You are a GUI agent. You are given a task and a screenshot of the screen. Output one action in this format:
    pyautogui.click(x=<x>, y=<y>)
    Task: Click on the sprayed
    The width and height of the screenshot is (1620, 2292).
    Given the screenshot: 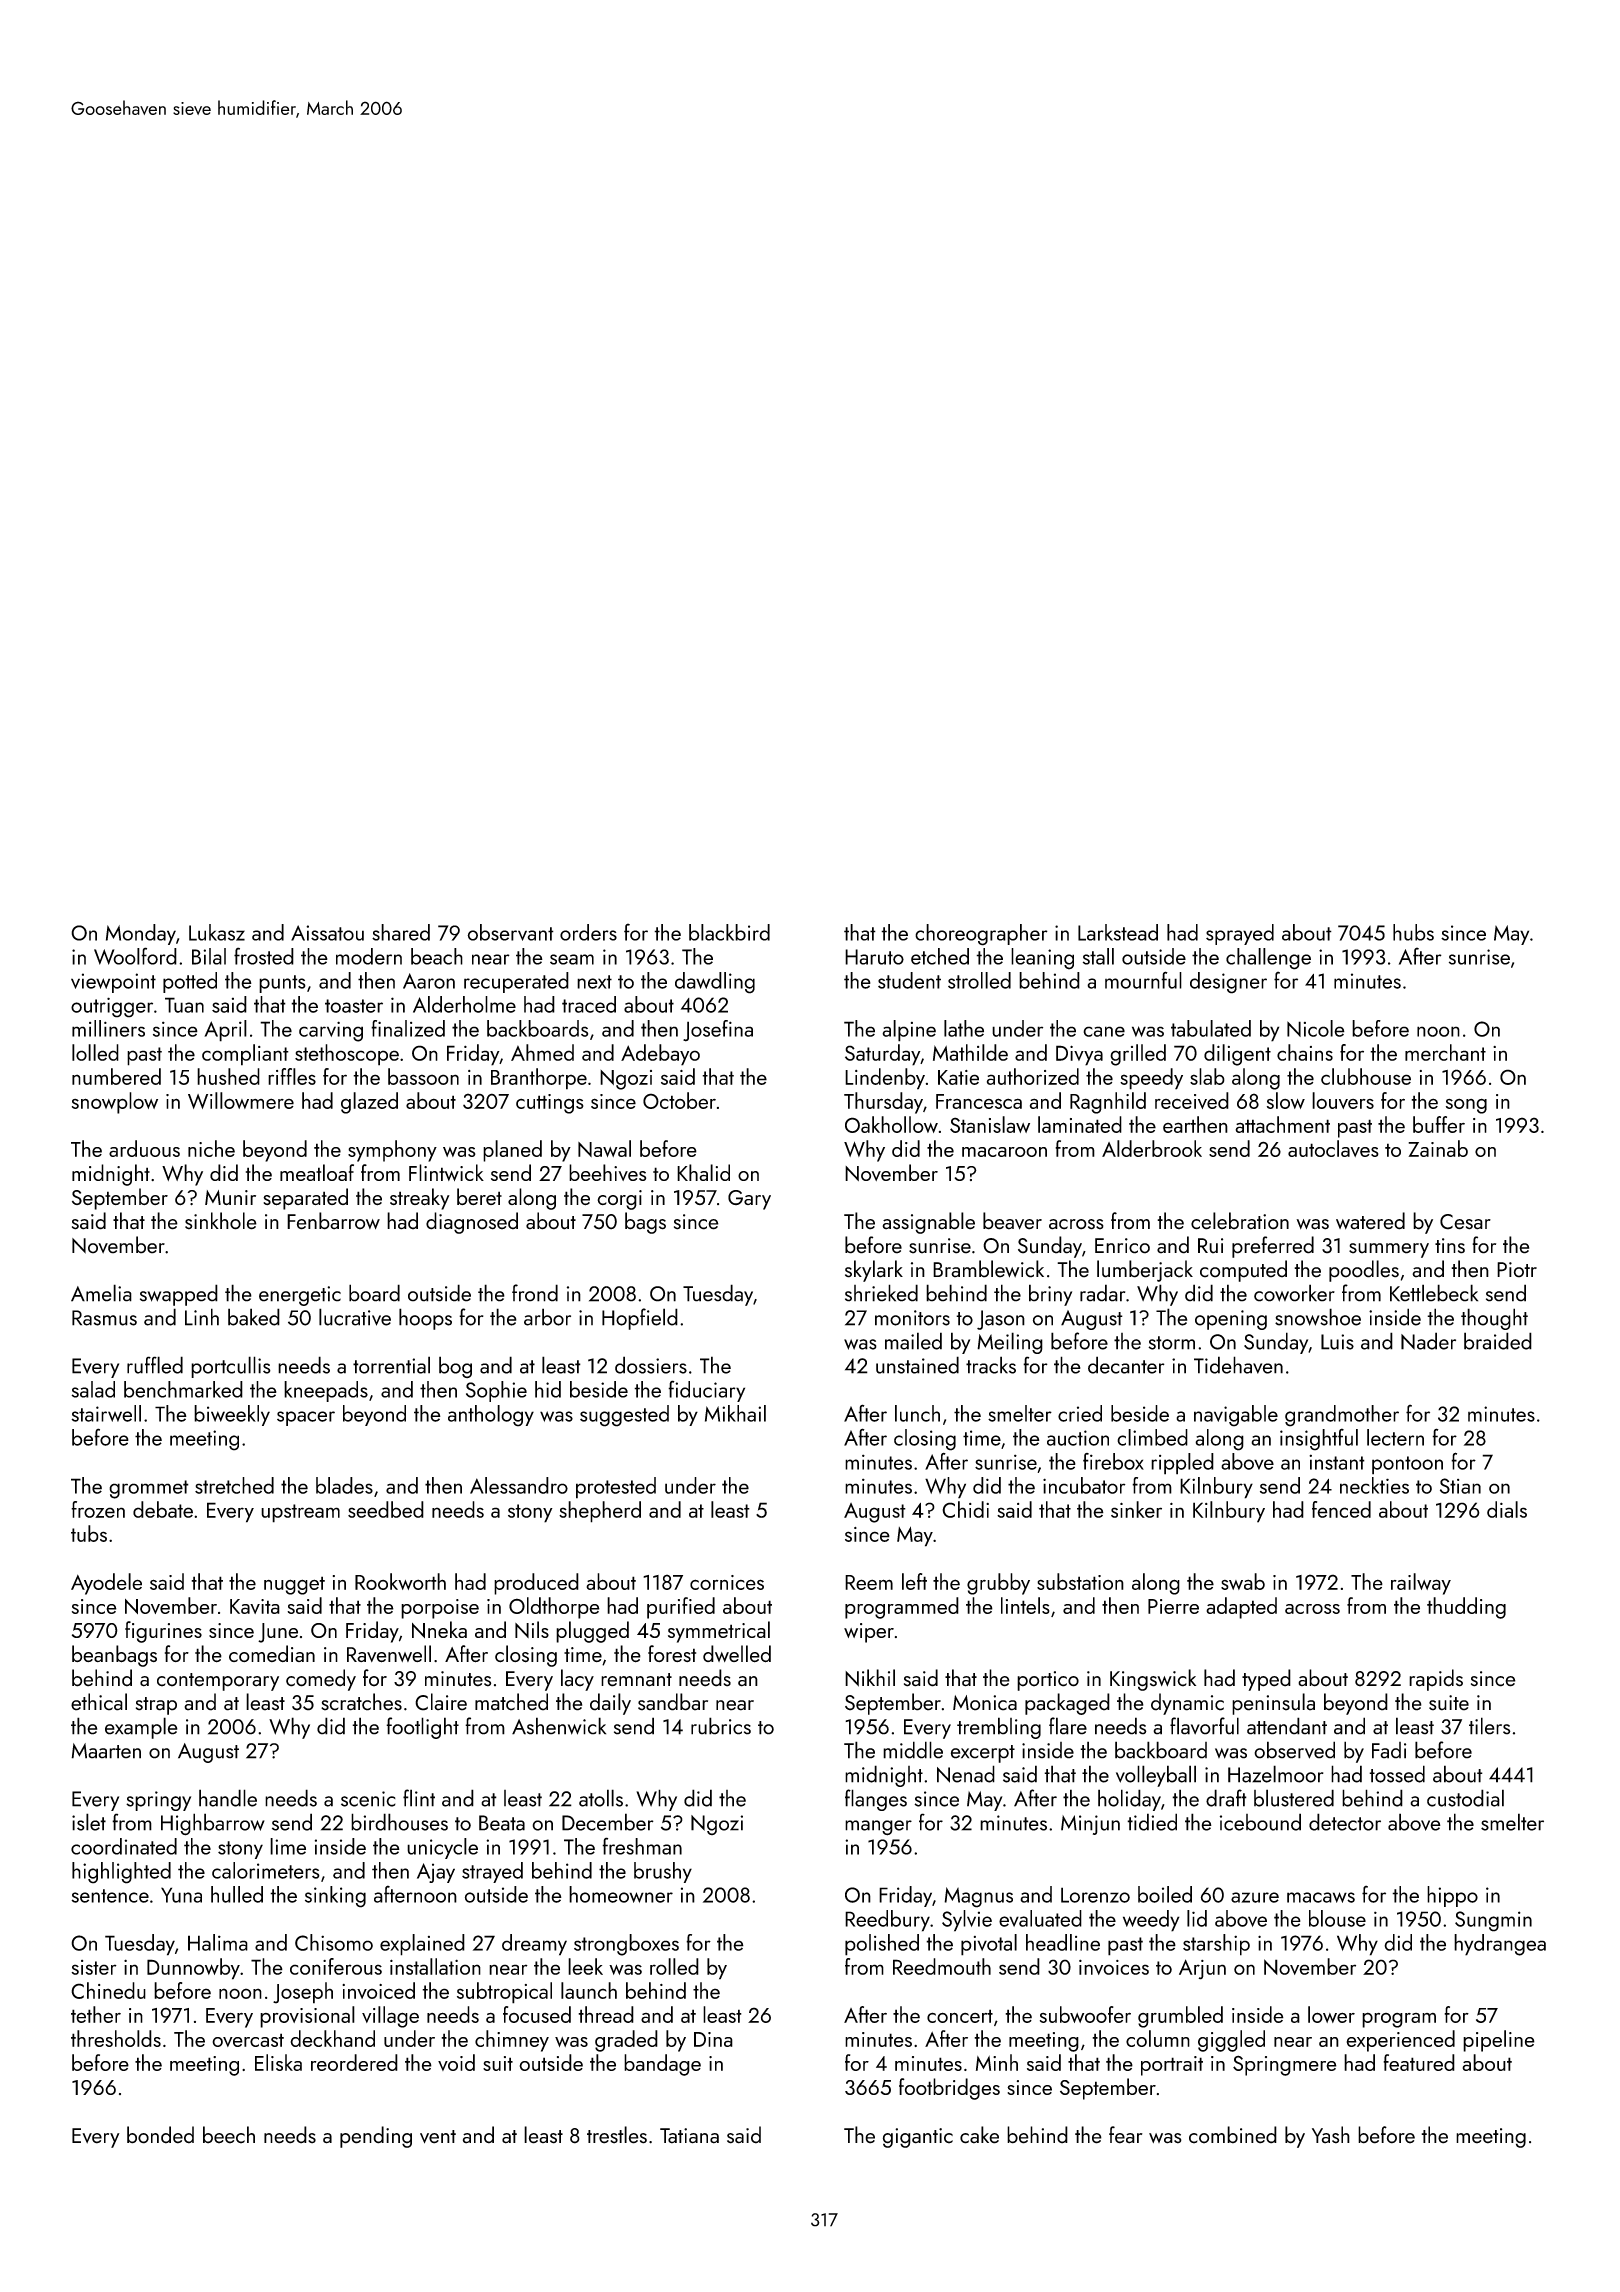 What is the action you would take?
    pyautogui.click(x=1240, y=934)
